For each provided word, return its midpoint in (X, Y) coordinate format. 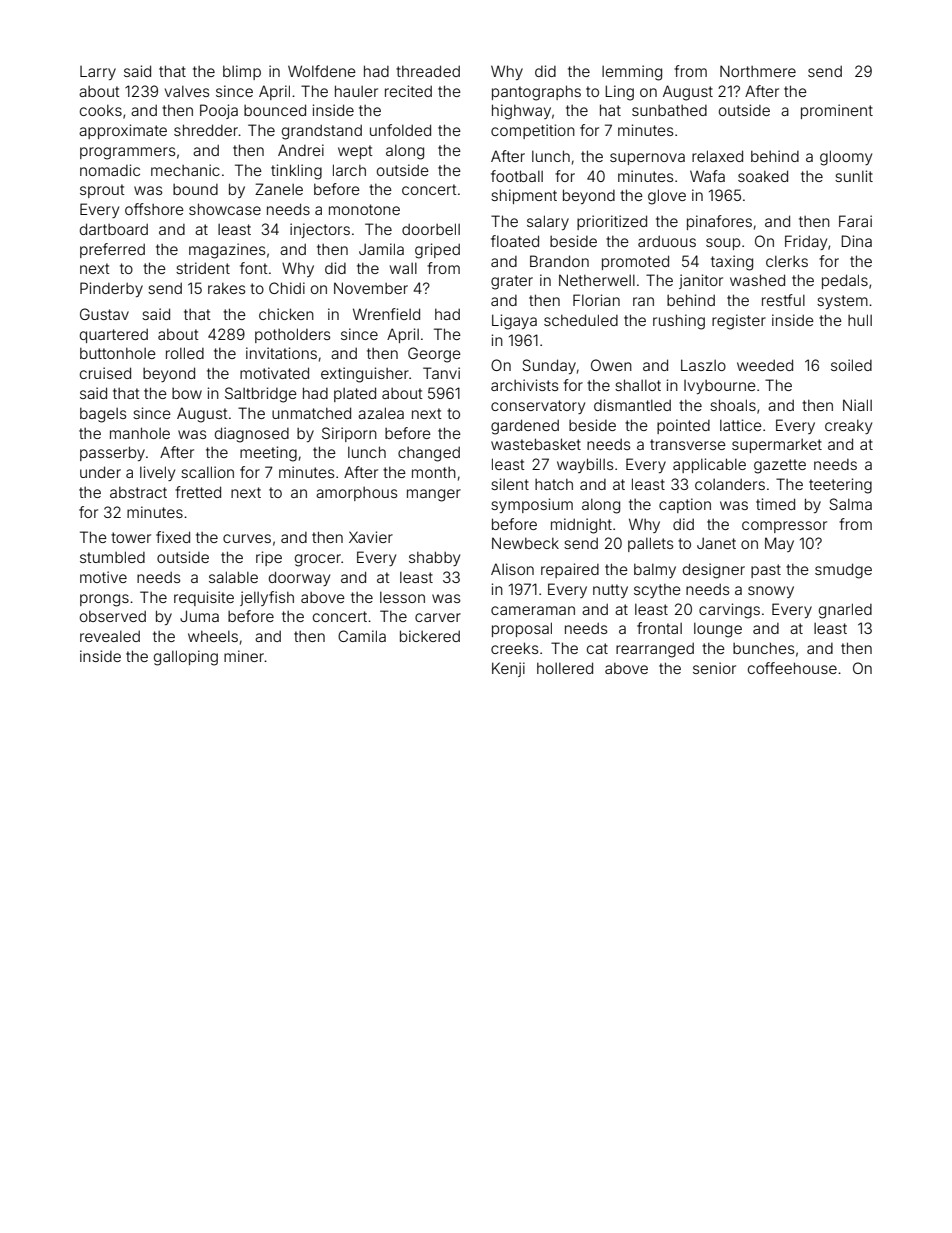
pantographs (536, 93)
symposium (532, 505)
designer (714, 571)
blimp (242, 72)
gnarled (845, 611)
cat (597, 648)
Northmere (758, 71)
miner (244, 656)
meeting (268, 454)
